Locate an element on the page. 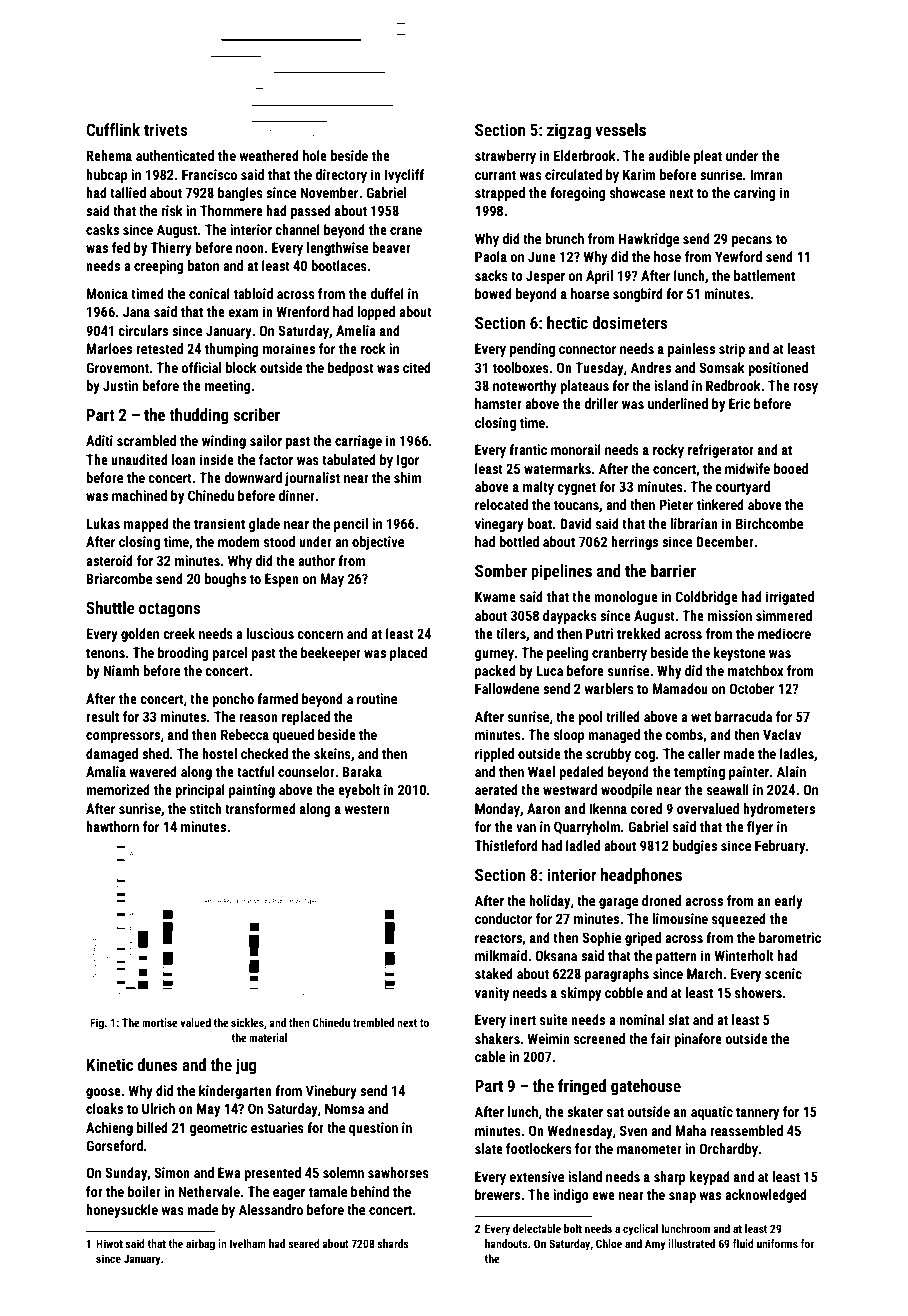  Igor is located at coordinates (408, 461).
